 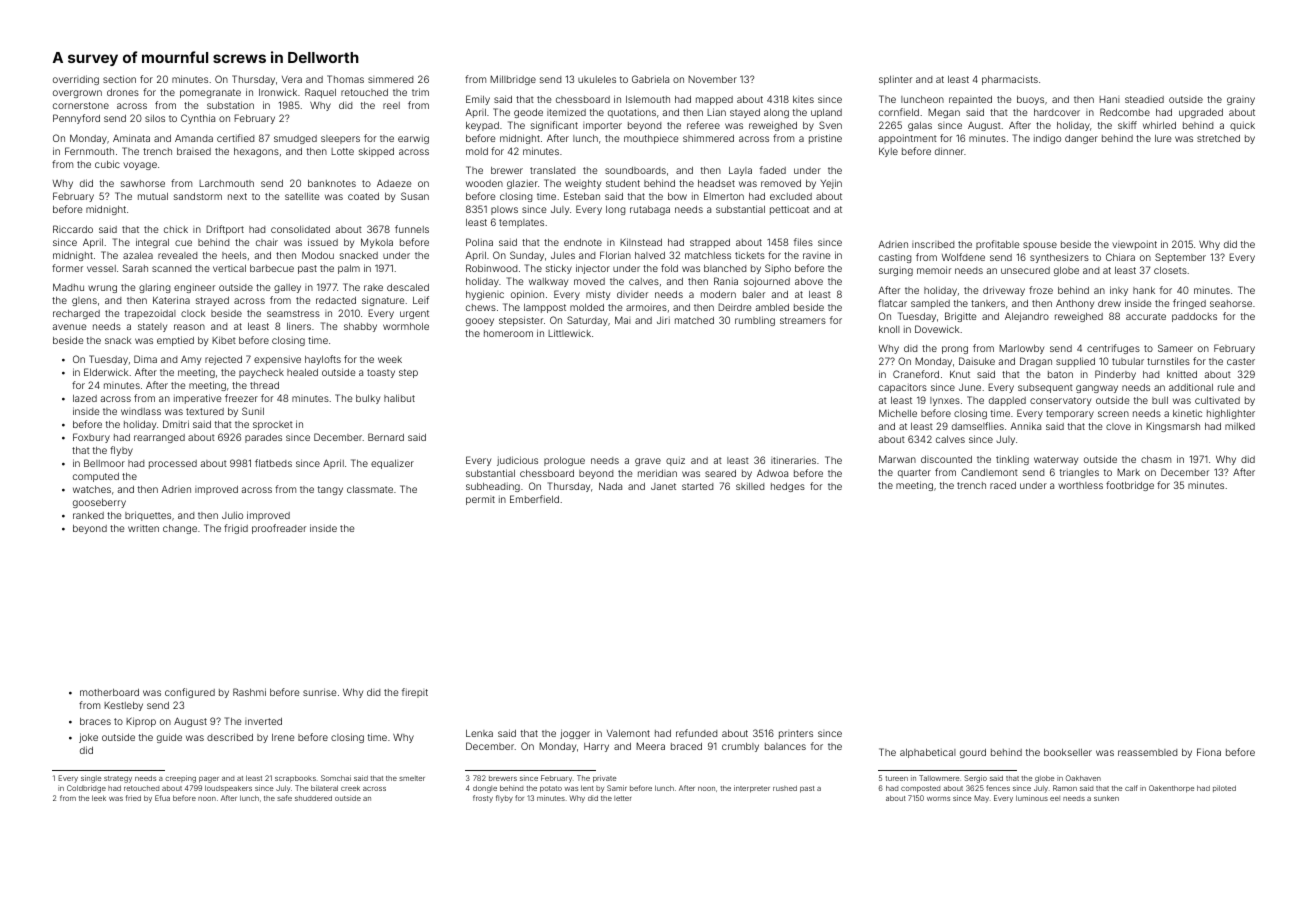 What do you see at coordinates (712, 79) in the screenshot?
I see `November` at bounding box center [712, 79].
